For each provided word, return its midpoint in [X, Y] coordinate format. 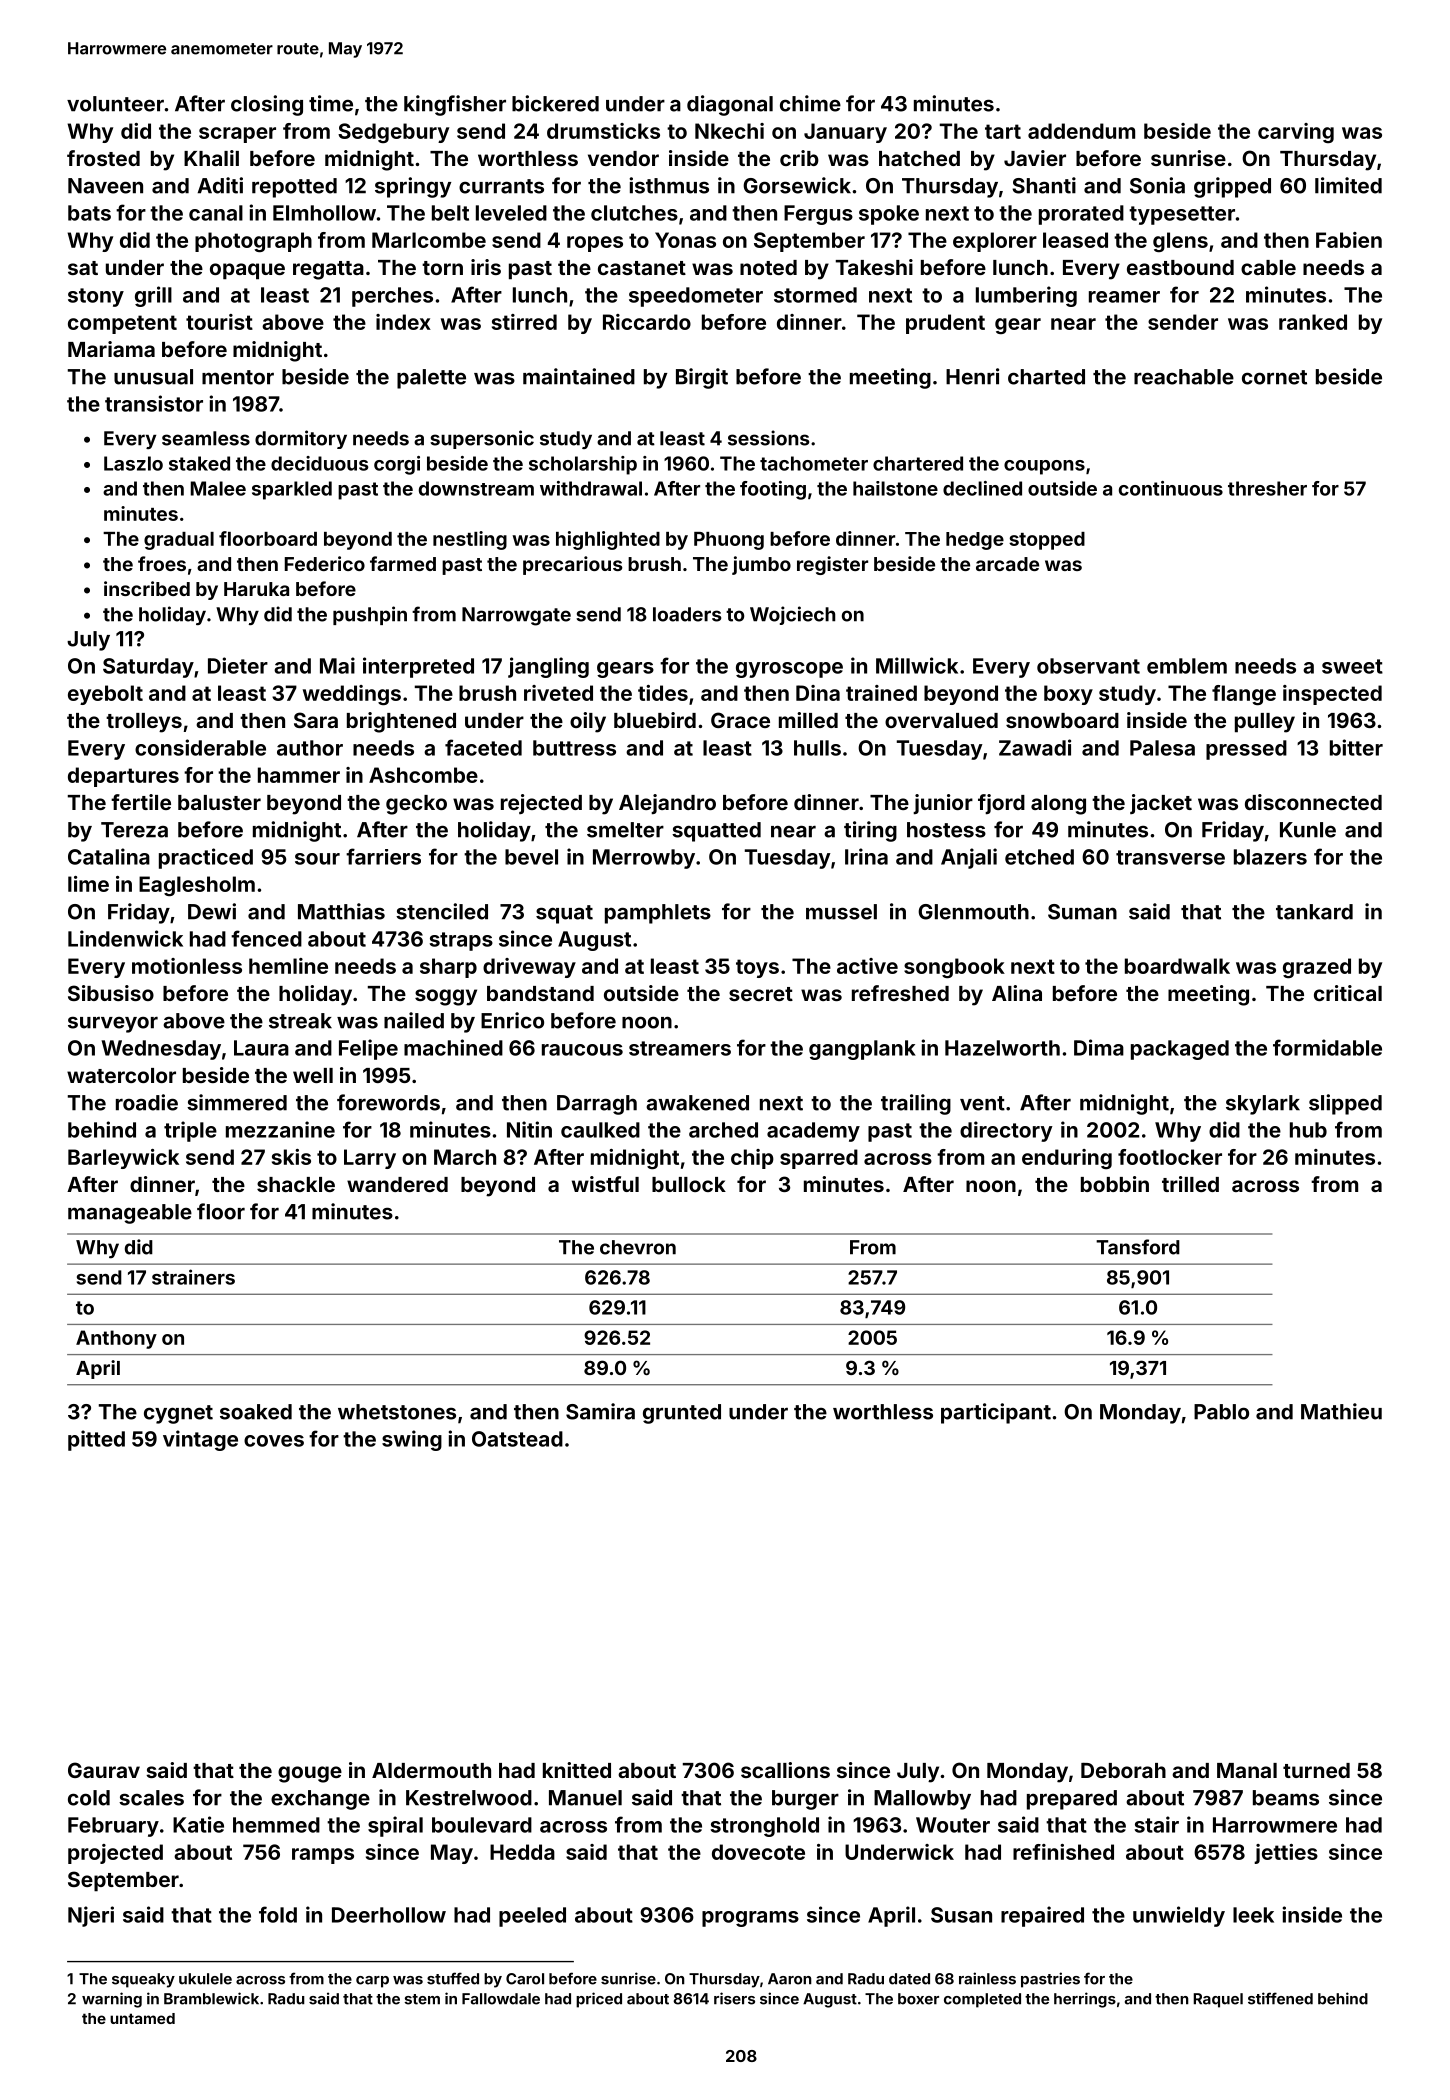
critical [1348, 993]
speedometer [696, 297]
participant [996, 1413]
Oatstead [517, 1439]
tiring [870, 831]
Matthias [341, 911]
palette [431, 379]
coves [274, 1441]
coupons [1044, 467]
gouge [310, 1774]
